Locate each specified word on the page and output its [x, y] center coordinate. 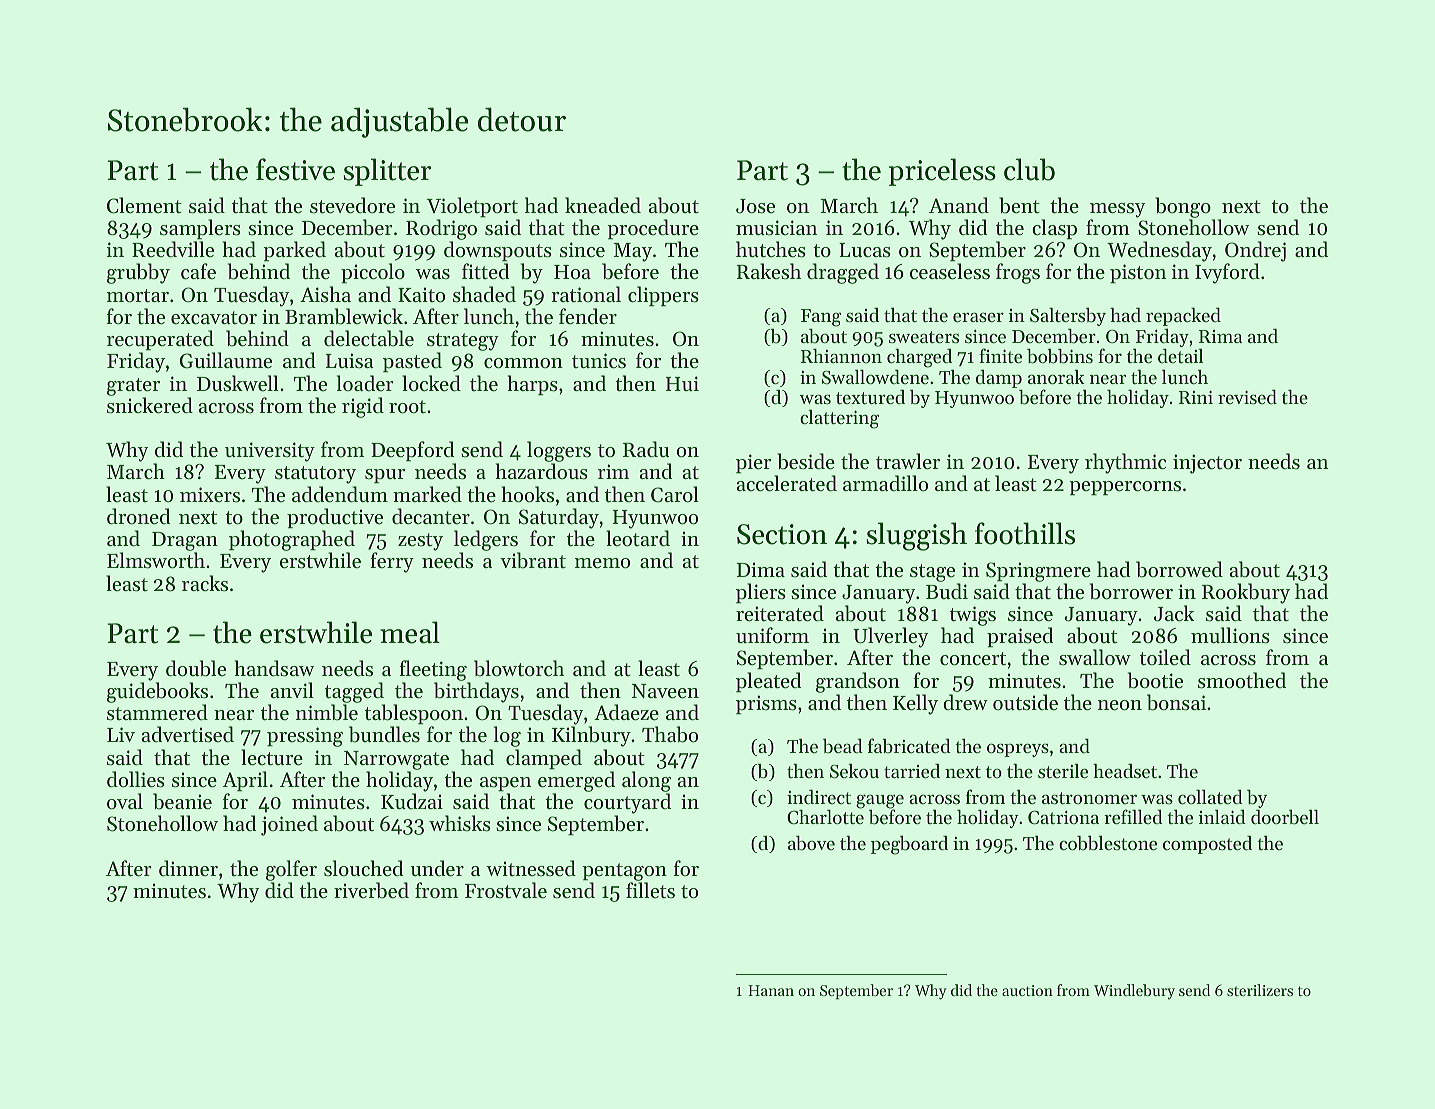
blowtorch [519, 668]
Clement [144, 205]
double [196, 668]
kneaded [603, 205]
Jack [1174, 613]
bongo [1183, 207]
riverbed [371, 890]
